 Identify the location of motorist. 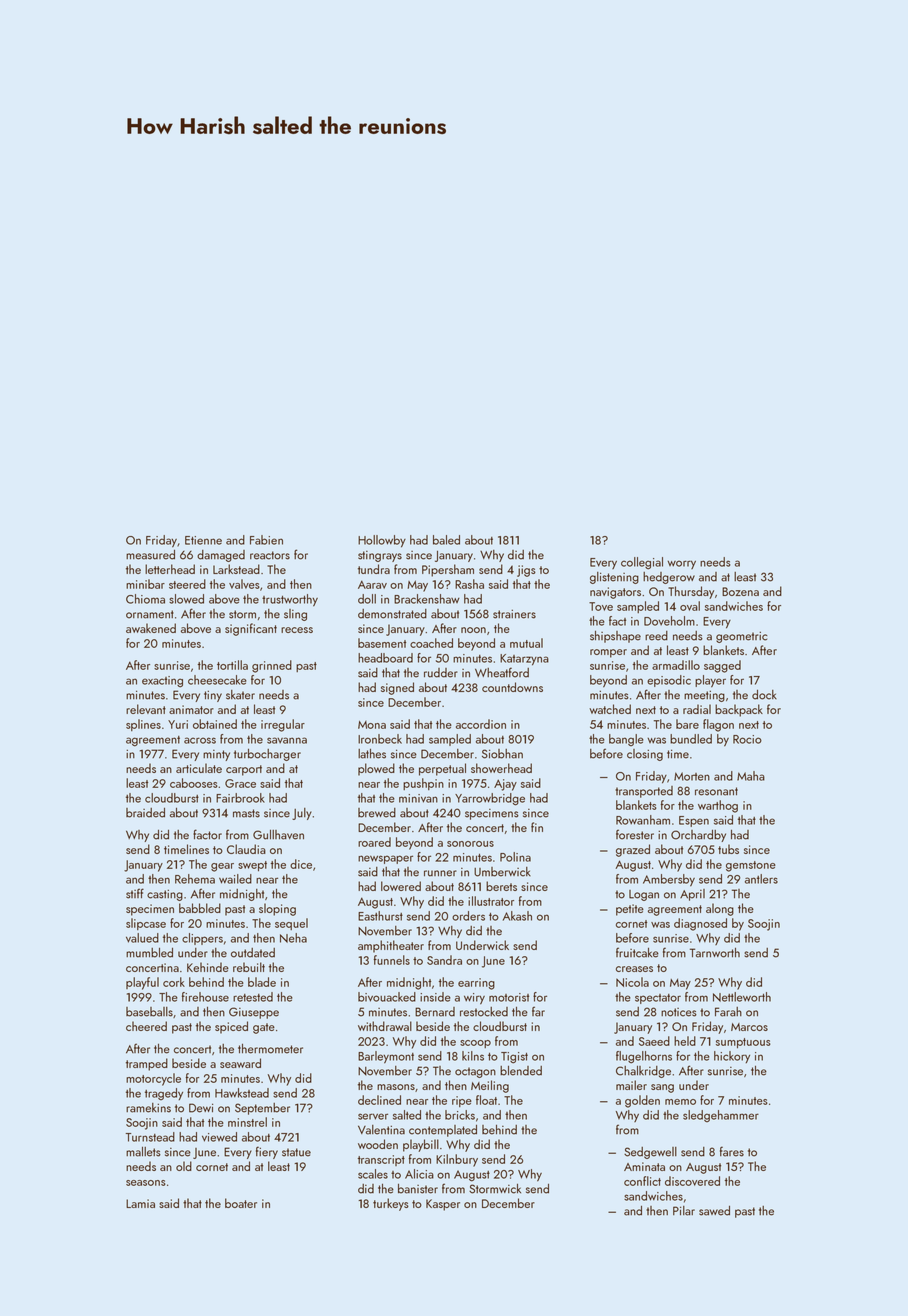
(509, 997).
